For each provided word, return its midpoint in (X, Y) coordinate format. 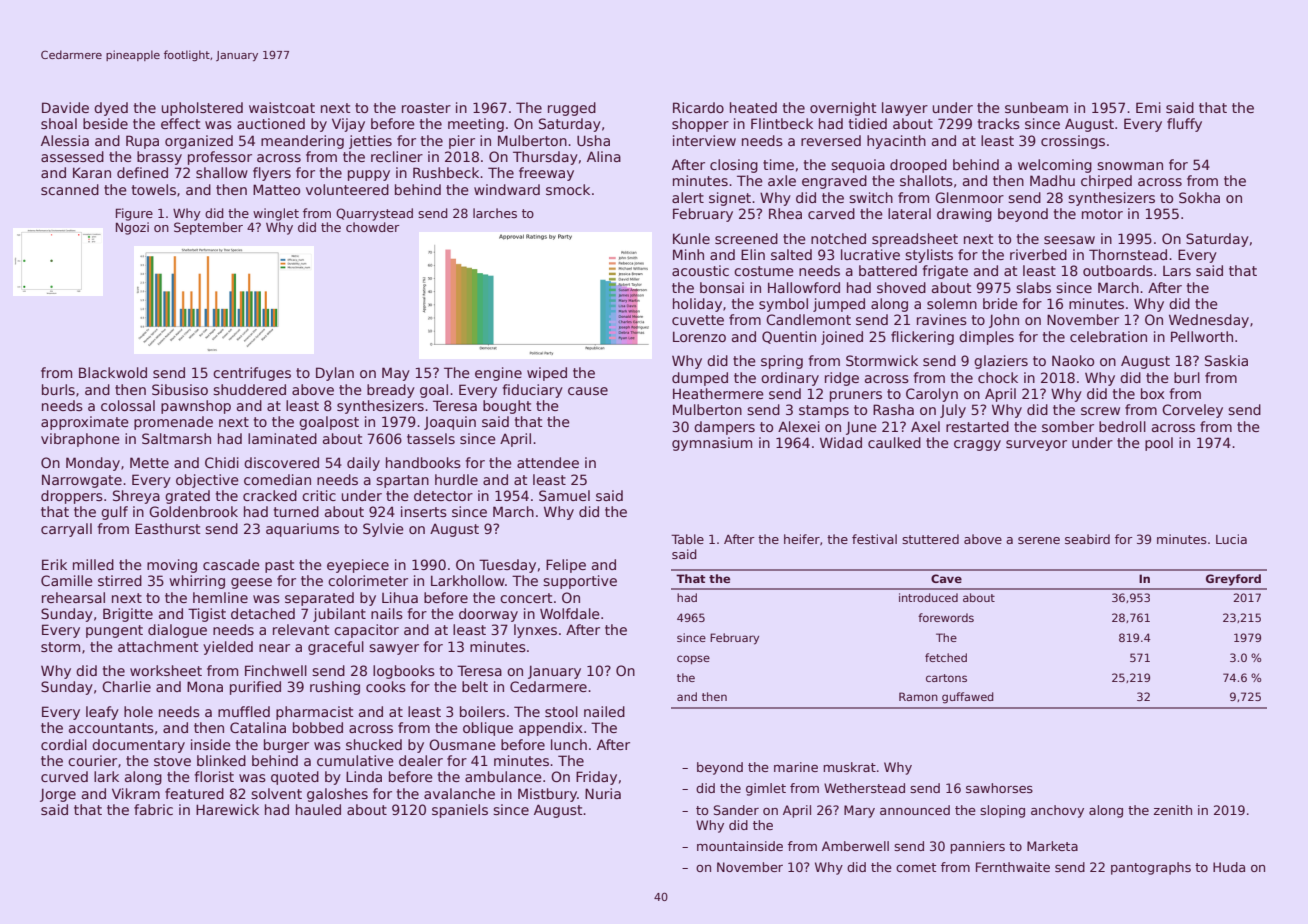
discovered (281, 462)
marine (796, 767)
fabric (153, 809)
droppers (72, 497)
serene (1039, 540)
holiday (697, 305)
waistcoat (282, 107)
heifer (802, 539)
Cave (946, 578)
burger (286, 746)
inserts (424, 511)
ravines (942, 319)
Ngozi (132, 228)
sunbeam (1036, 107)
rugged (572, 109)
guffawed (968, 698)
